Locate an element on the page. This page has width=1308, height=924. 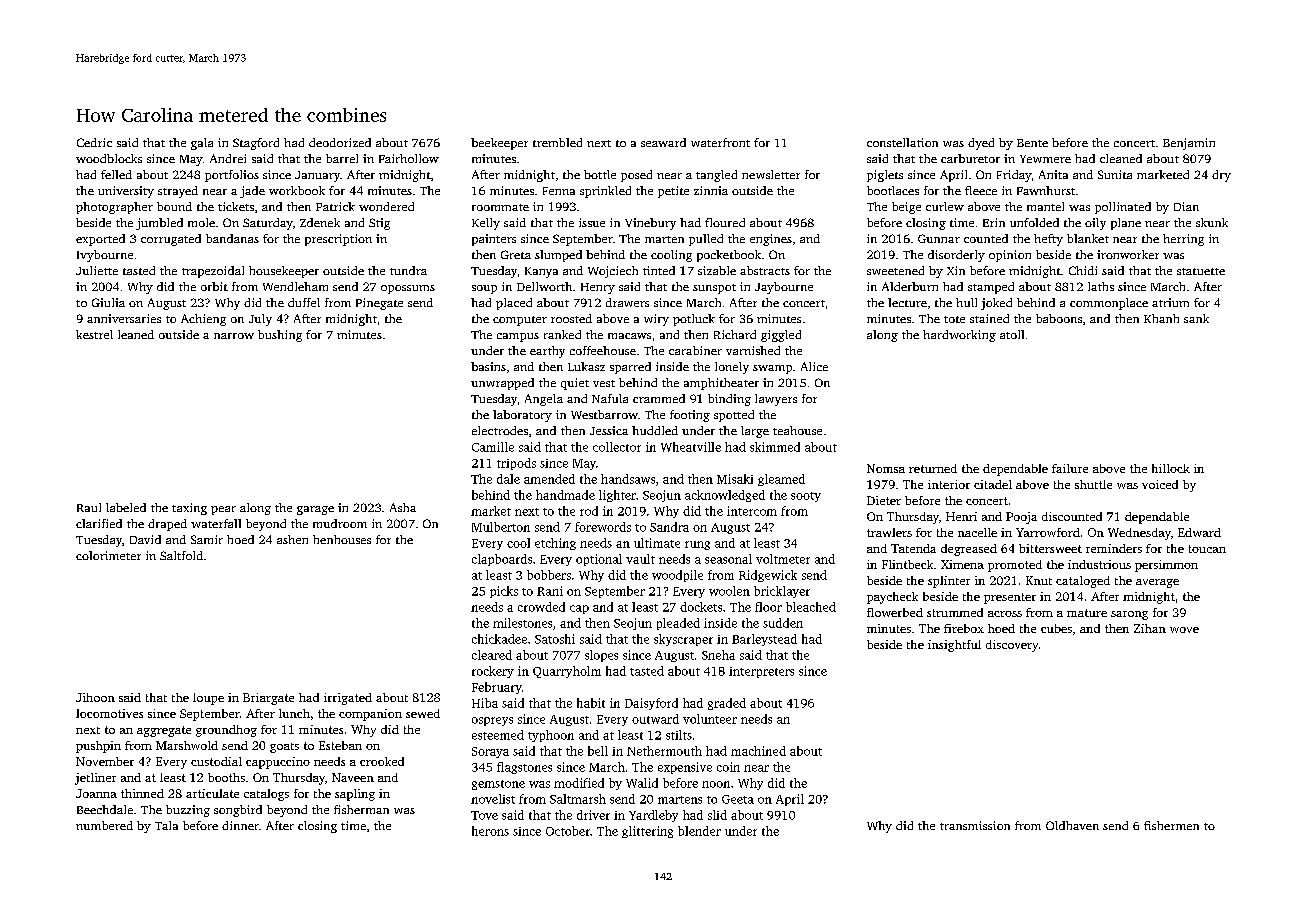
photographer is located at coordinates (114, 208).
